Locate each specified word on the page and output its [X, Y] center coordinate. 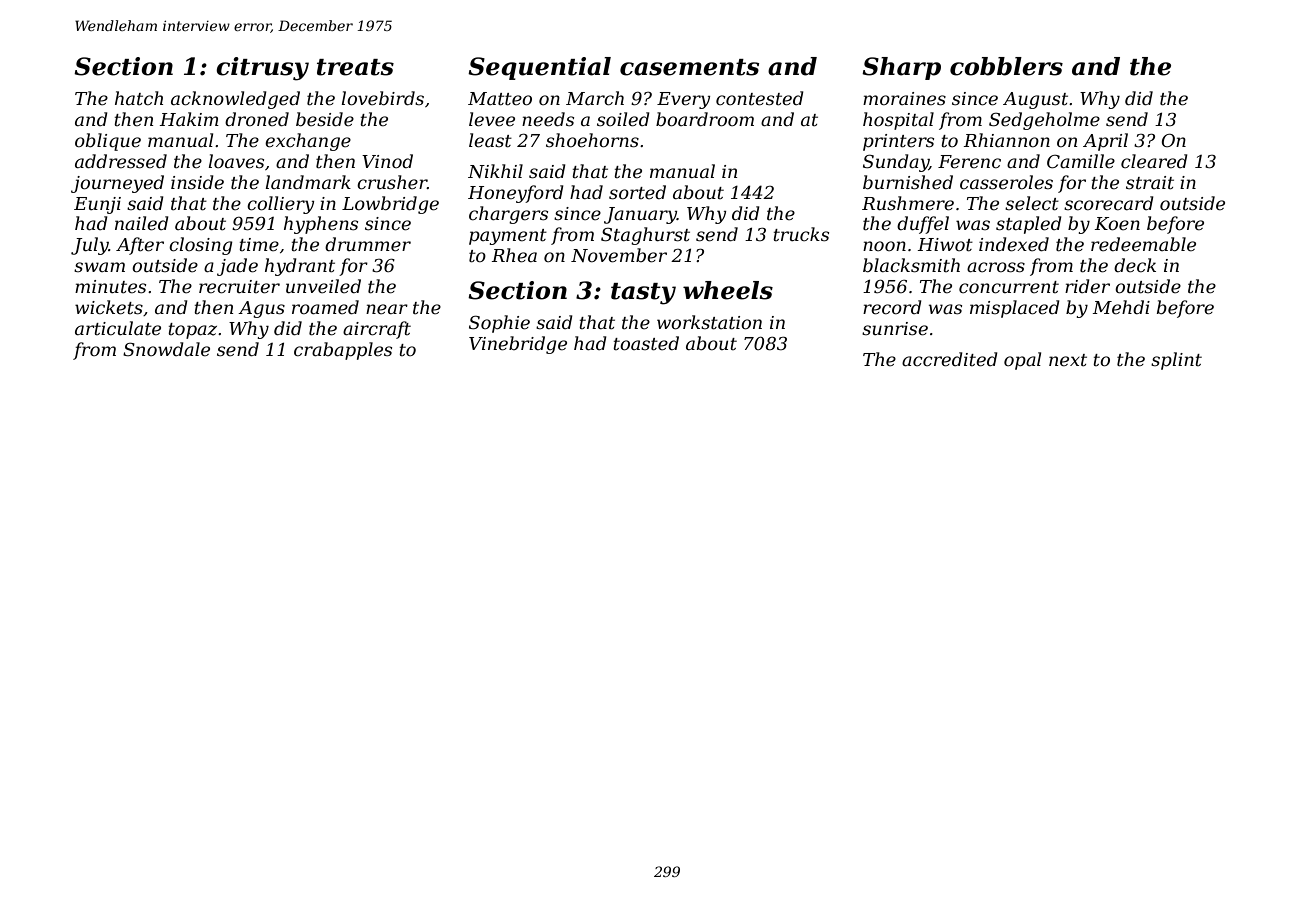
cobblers [1006, 66]
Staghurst [645, 236]
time [259, 244]
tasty [643, 294]
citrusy [262, 69]
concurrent [1009, 287]
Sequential [539, 68]
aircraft [377, 330]
